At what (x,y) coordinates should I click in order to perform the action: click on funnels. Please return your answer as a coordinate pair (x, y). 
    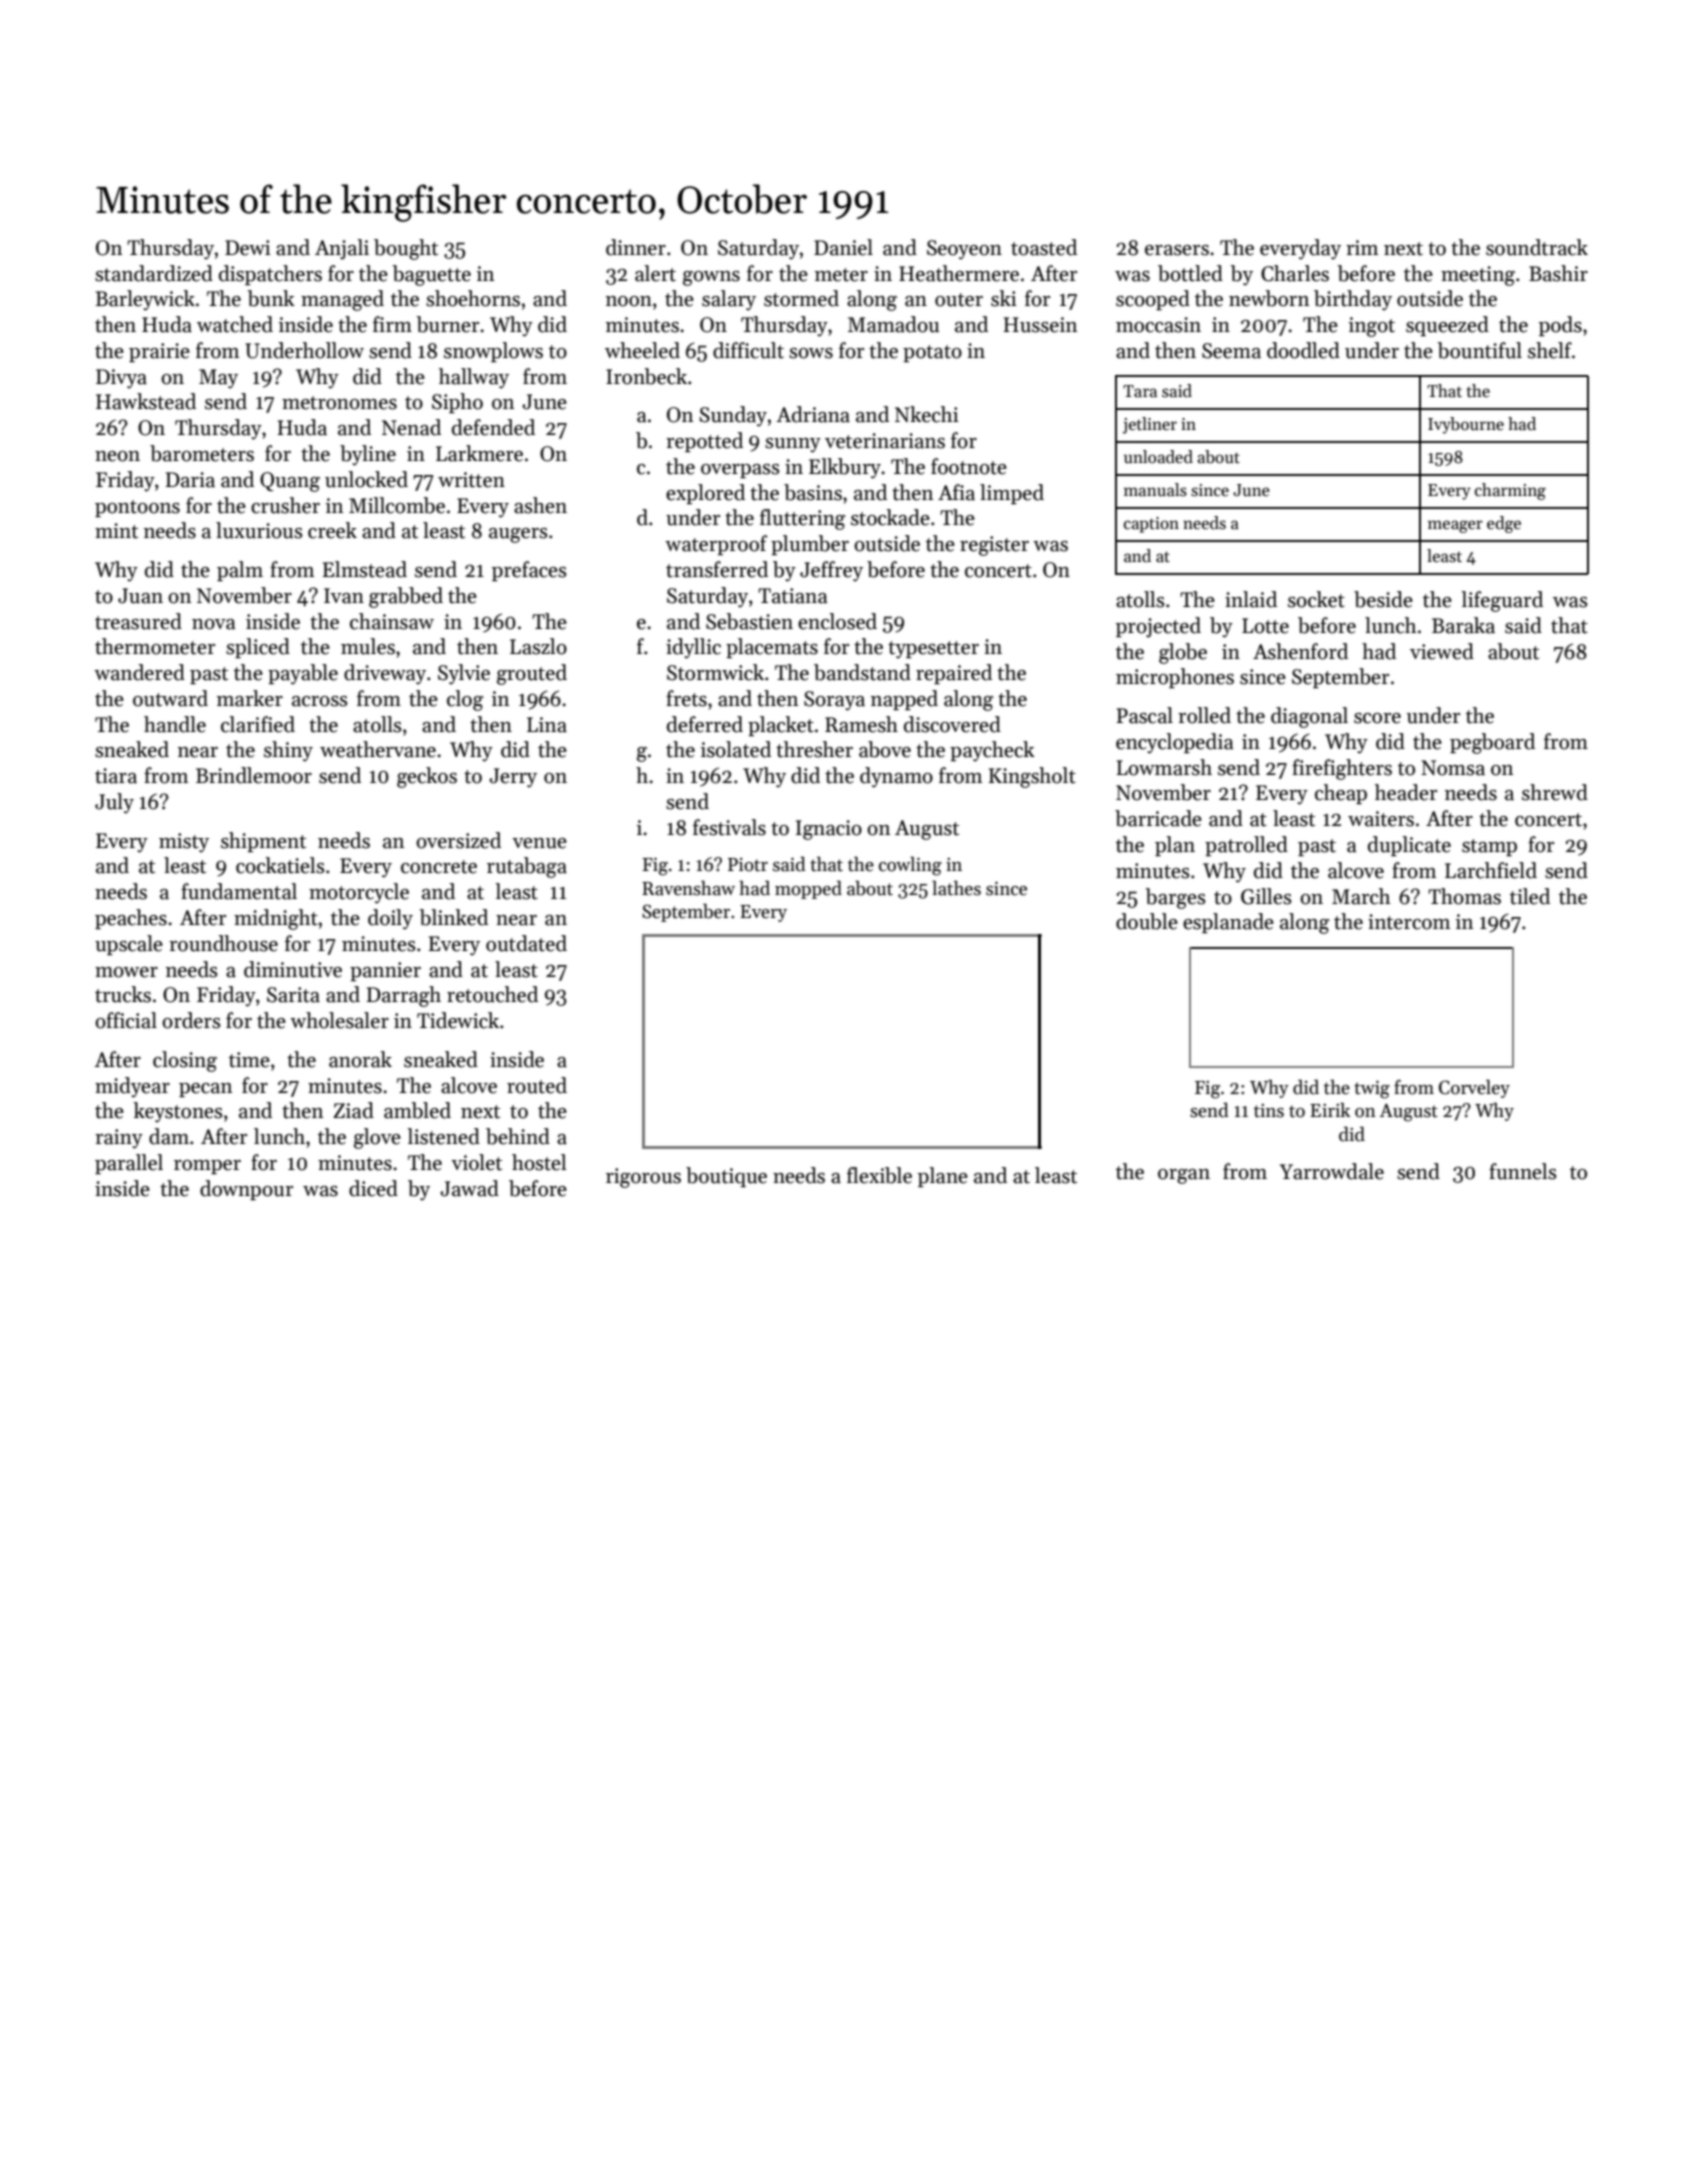
    Looking at the image, I should click on (1523, 1171).
